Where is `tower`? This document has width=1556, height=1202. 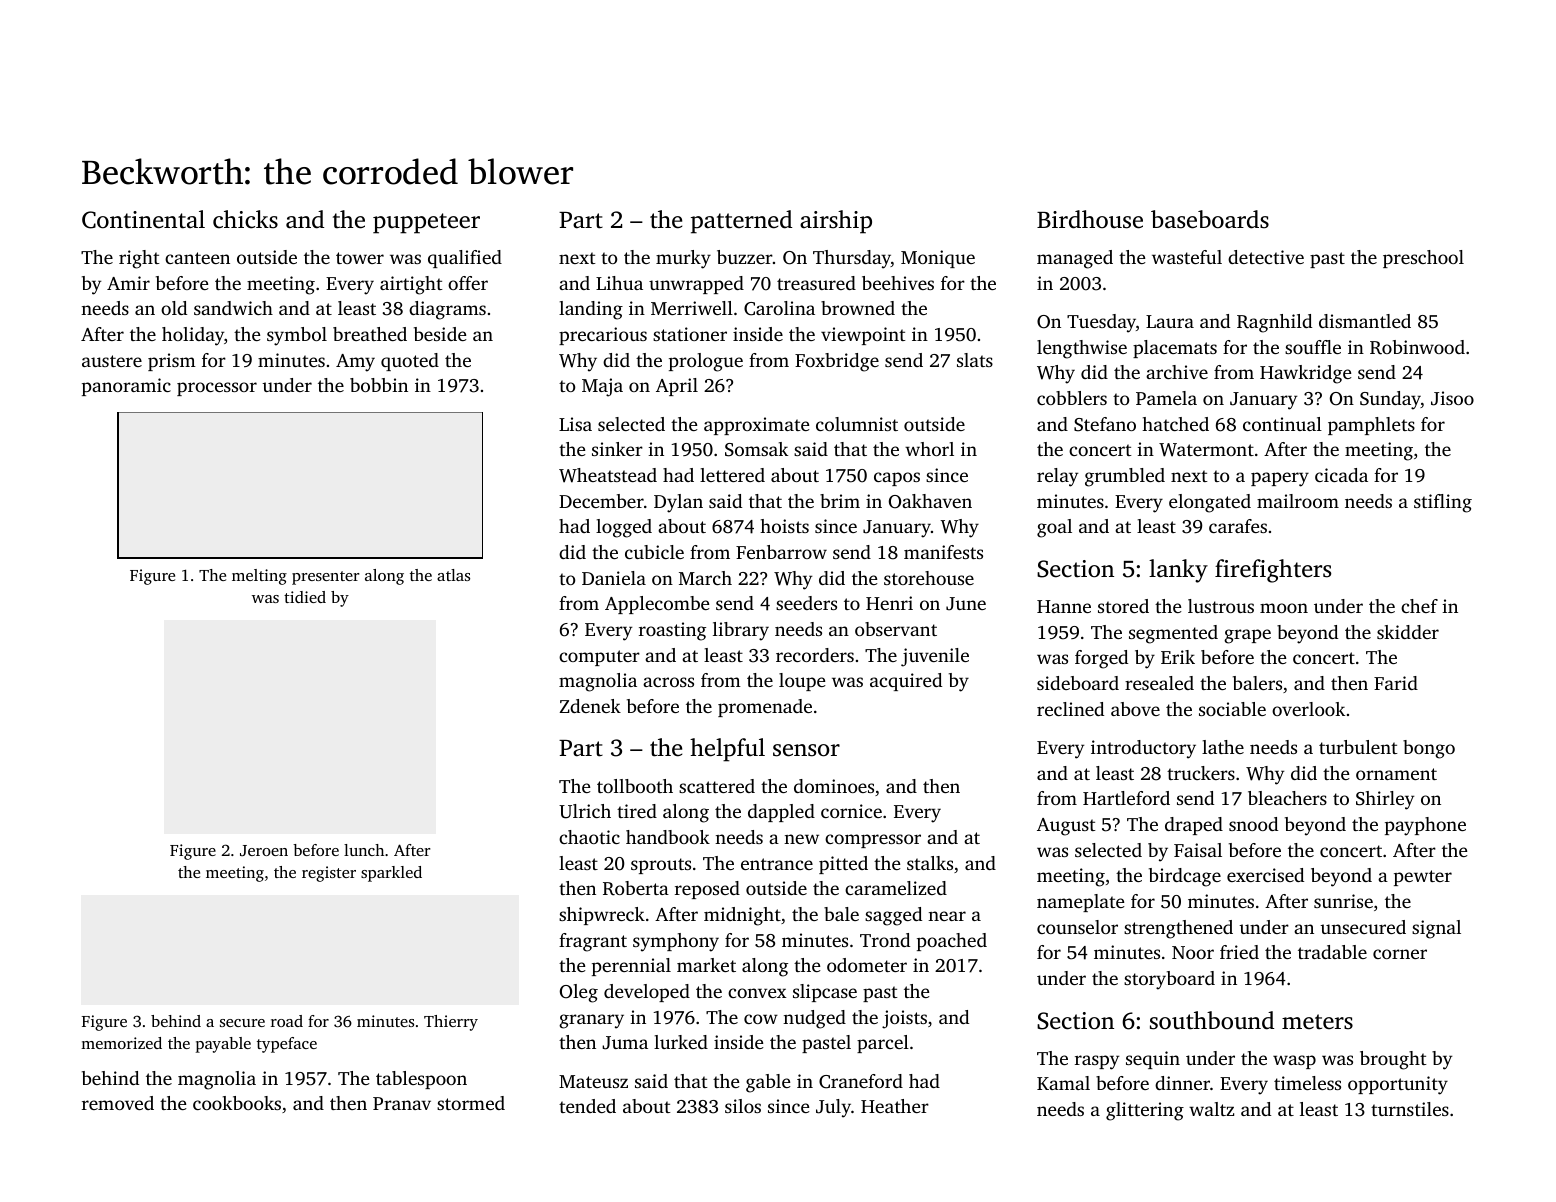
tower is located at coordinates (360, 258).
